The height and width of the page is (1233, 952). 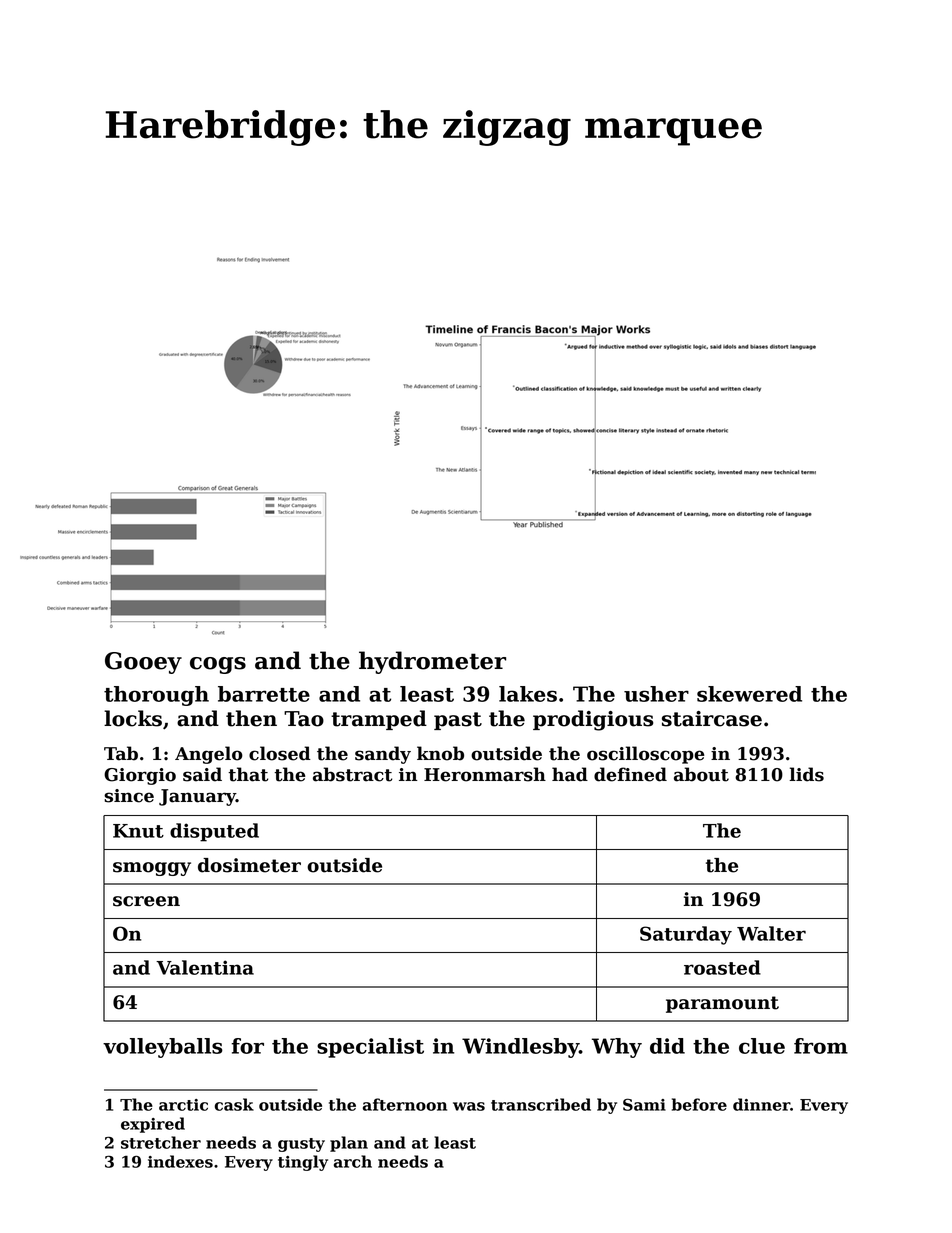 I want to click on dinner, so click(x=761, y=1104).
